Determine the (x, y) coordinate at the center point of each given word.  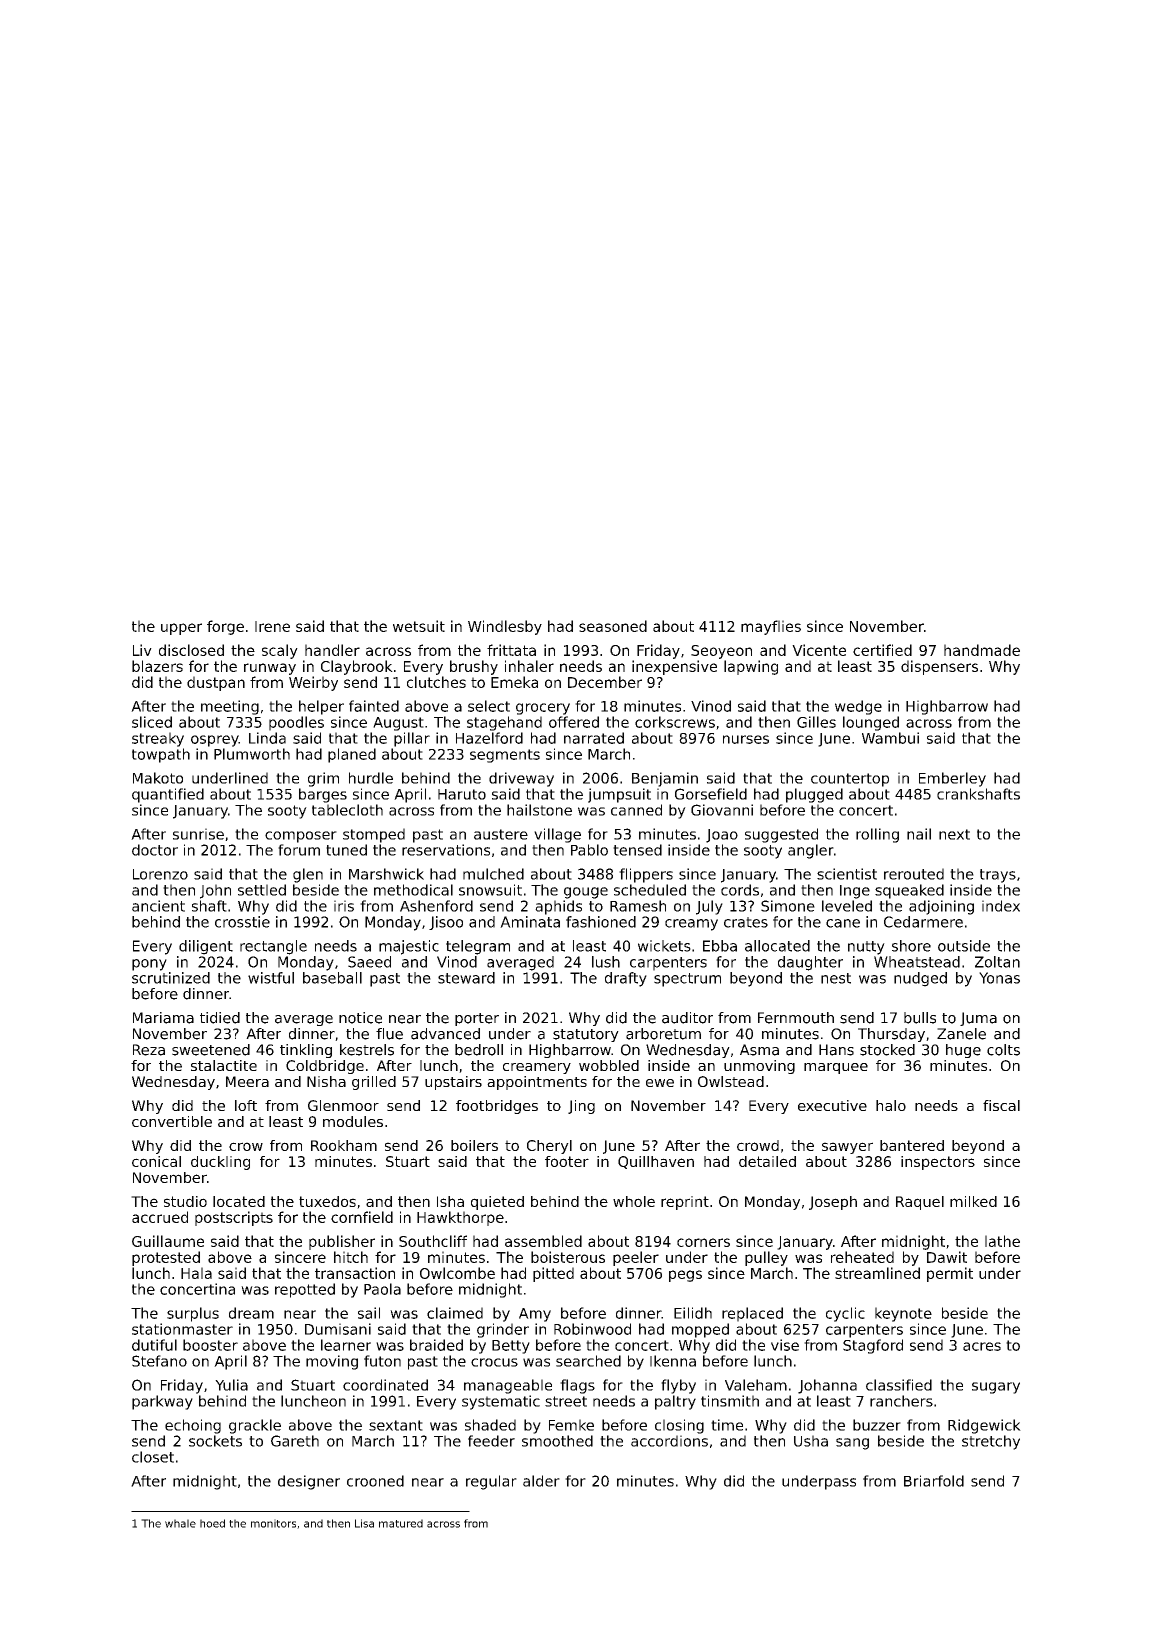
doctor (155, 850)
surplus (193, 1314)
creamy (691, 925)
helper (321, 707)
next (954, 834)
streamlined (877, 1273)
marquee (836, 1068)
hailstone (539, 810)
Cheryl (549, 1147)
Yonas (999, 978)
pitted (553, 1274)
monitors (273, 1523)
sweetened (211, 1050)
